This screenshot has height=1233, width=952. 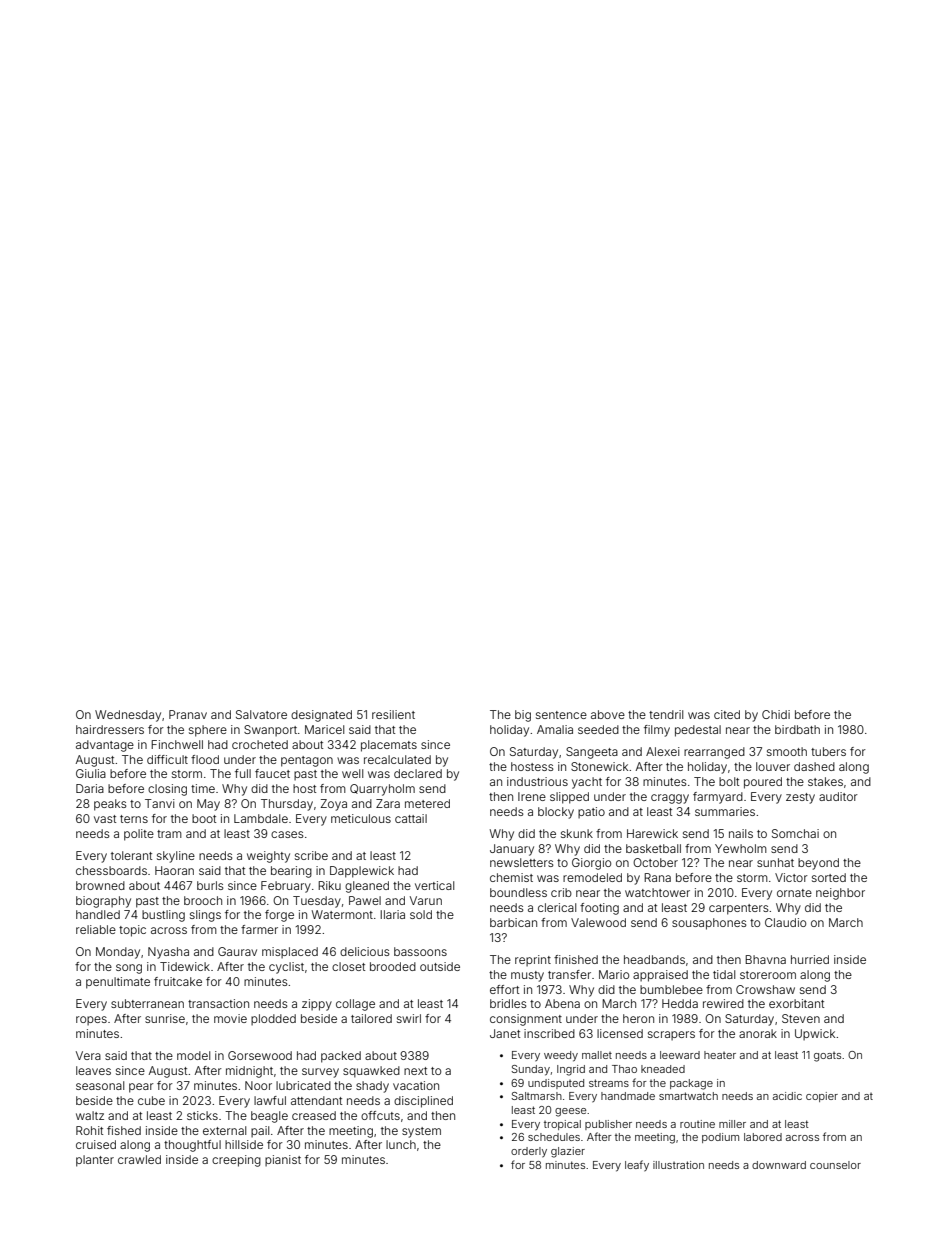 What do you see at coordinates (208, 731) in the screenshot?
I see `sphere` at bounding box center [208, 731].
